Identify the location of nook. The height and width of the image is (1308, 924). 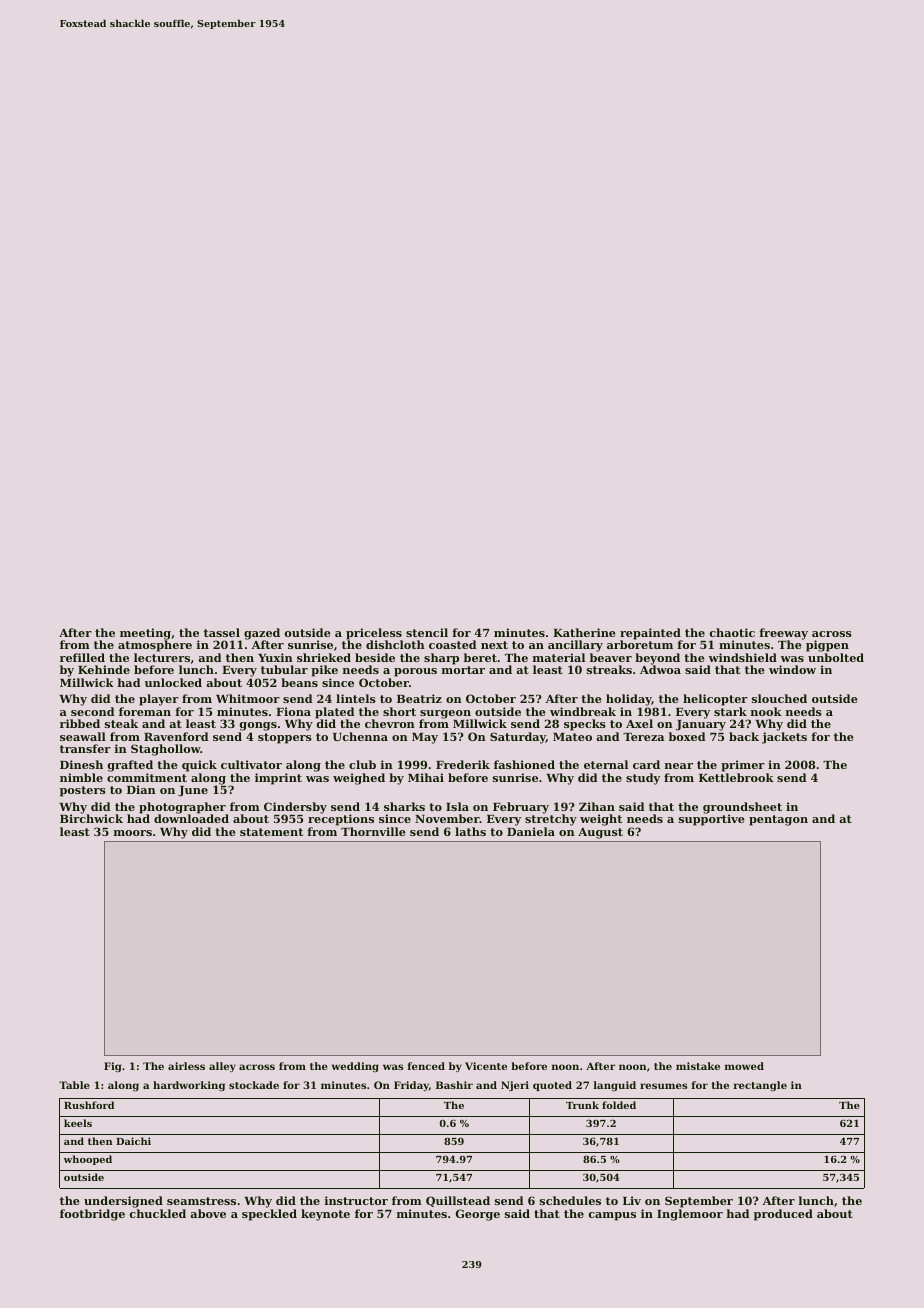
(766, 711).
